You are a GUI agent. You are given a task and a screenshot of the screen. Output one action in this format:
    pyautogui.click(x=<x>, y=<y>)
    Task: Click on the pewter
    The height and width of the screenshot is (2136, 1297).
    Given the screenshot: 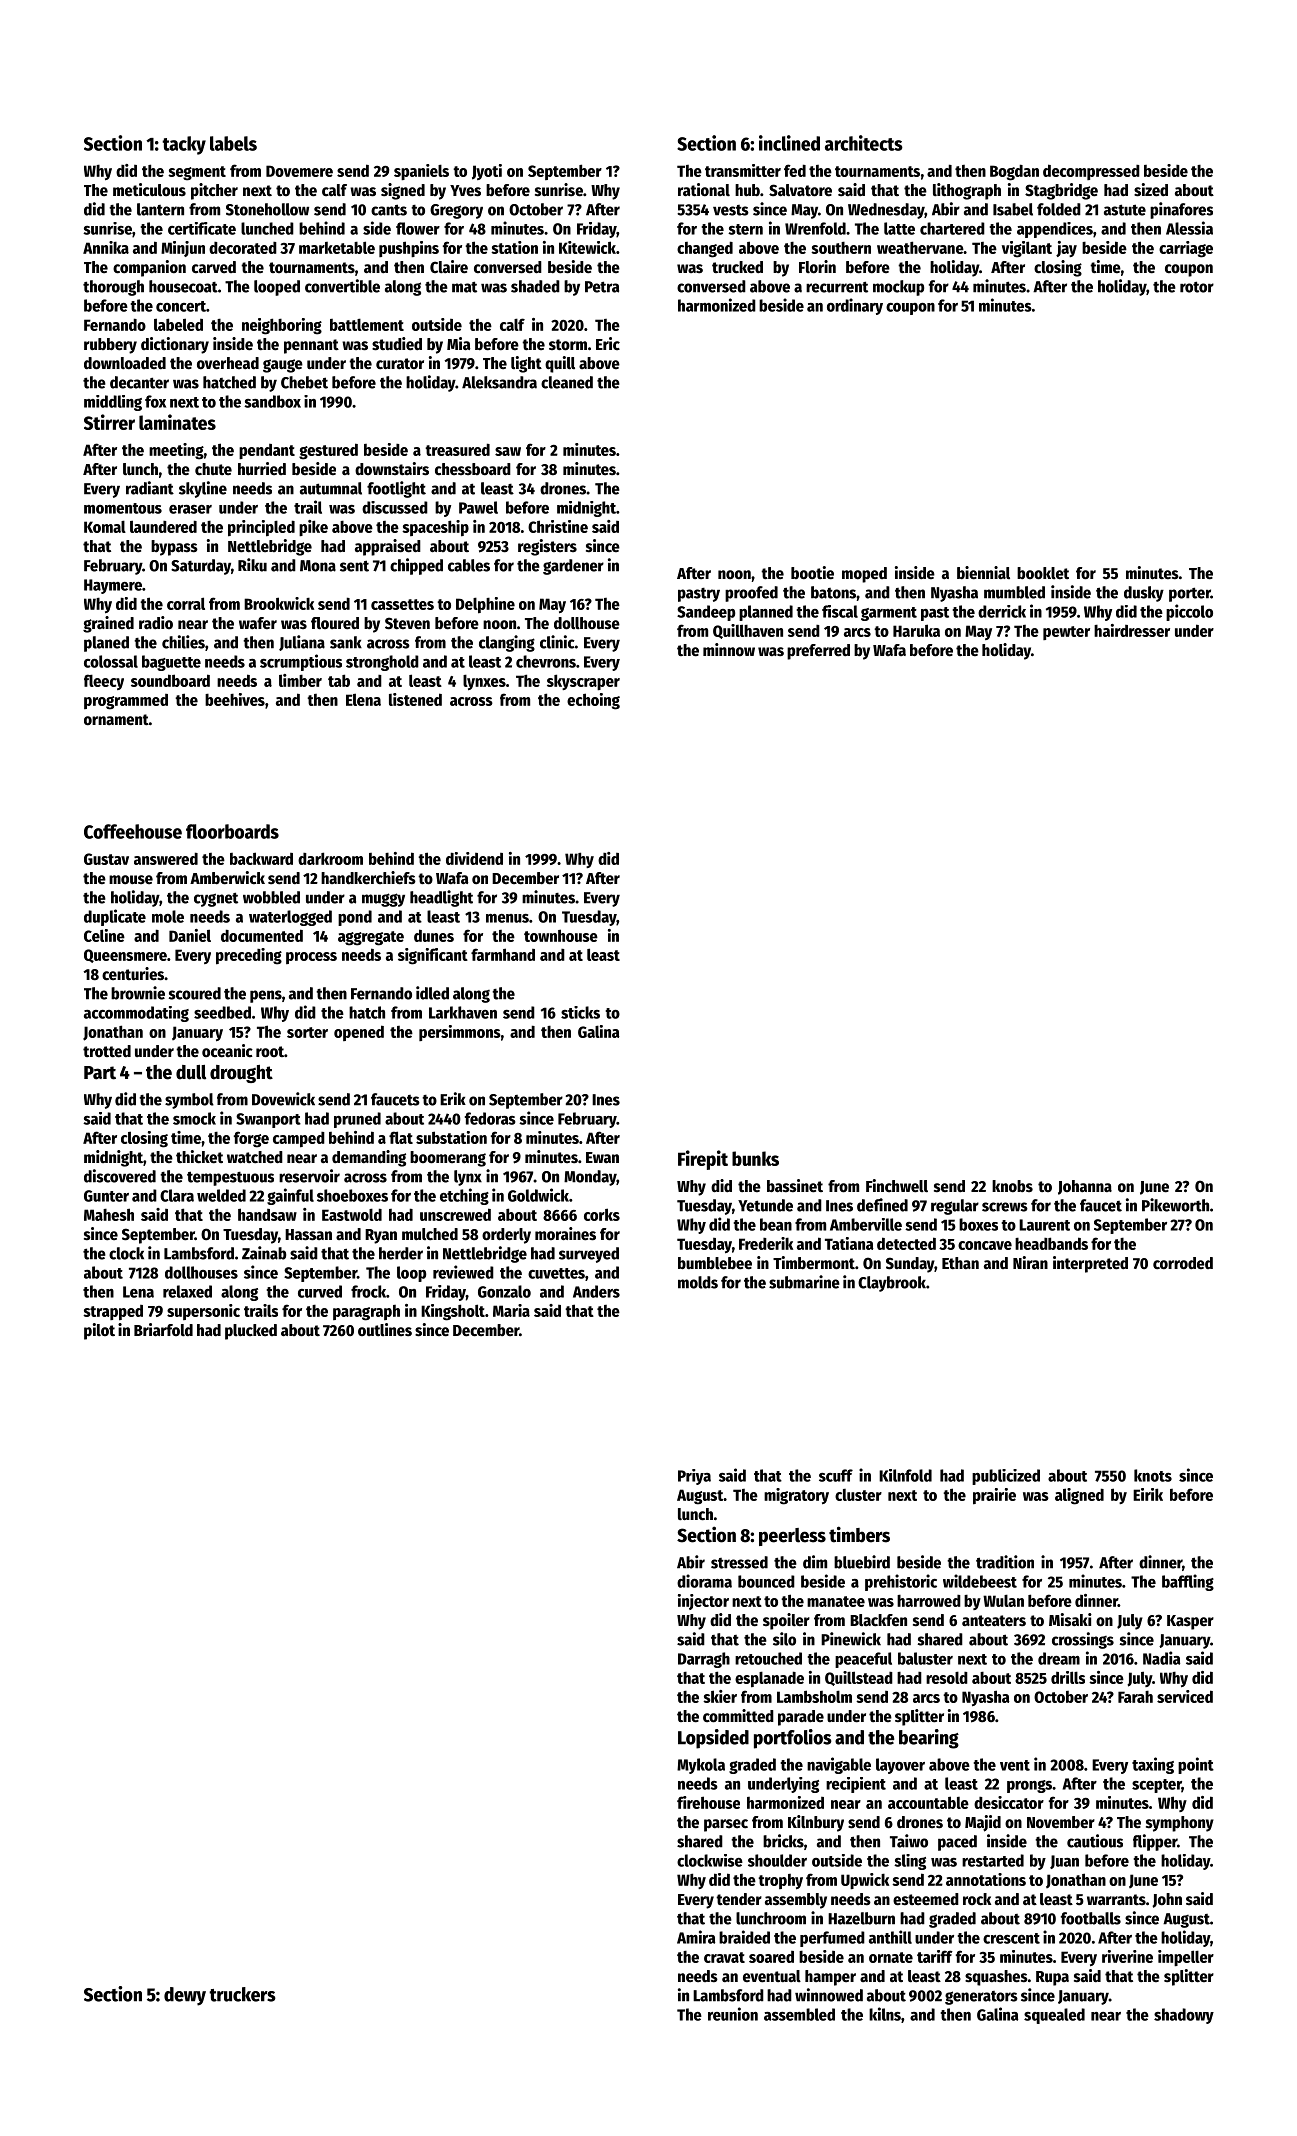 What is the action you would take?
    pyautogui.click(x=1066, y=633)
